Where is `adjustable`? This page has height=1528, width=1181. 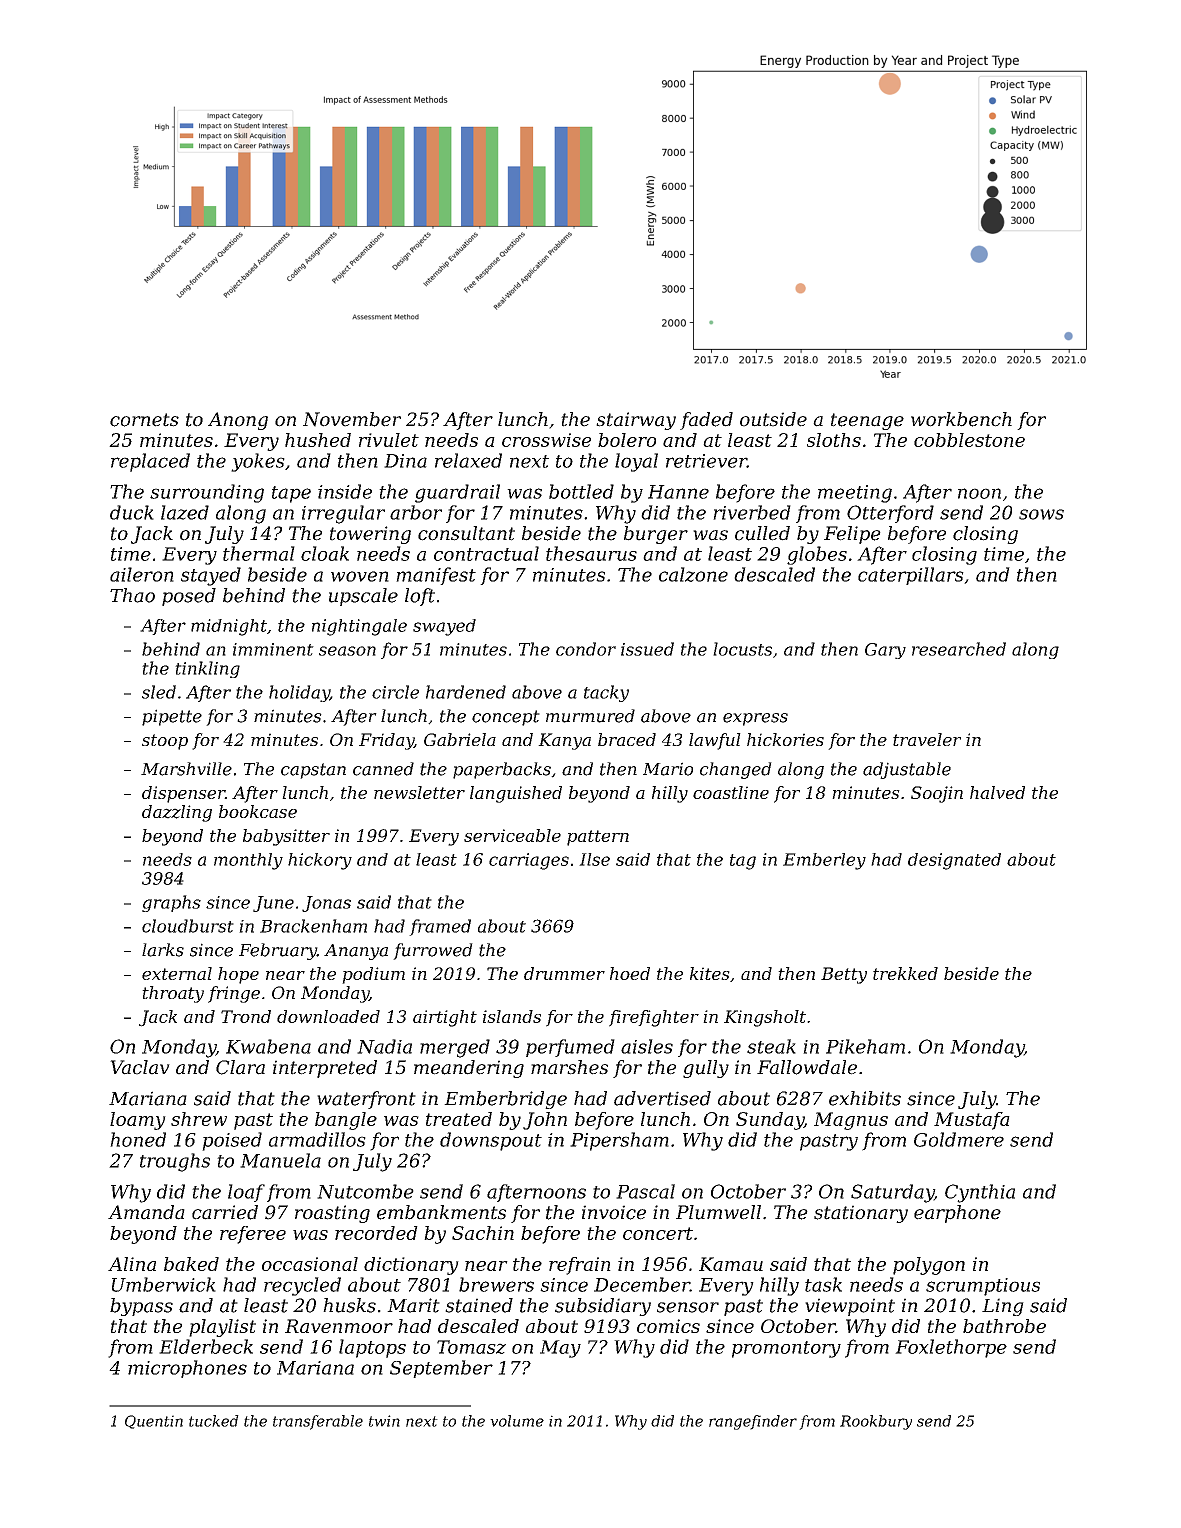 adjustable is located at coordinates (907, 770).
